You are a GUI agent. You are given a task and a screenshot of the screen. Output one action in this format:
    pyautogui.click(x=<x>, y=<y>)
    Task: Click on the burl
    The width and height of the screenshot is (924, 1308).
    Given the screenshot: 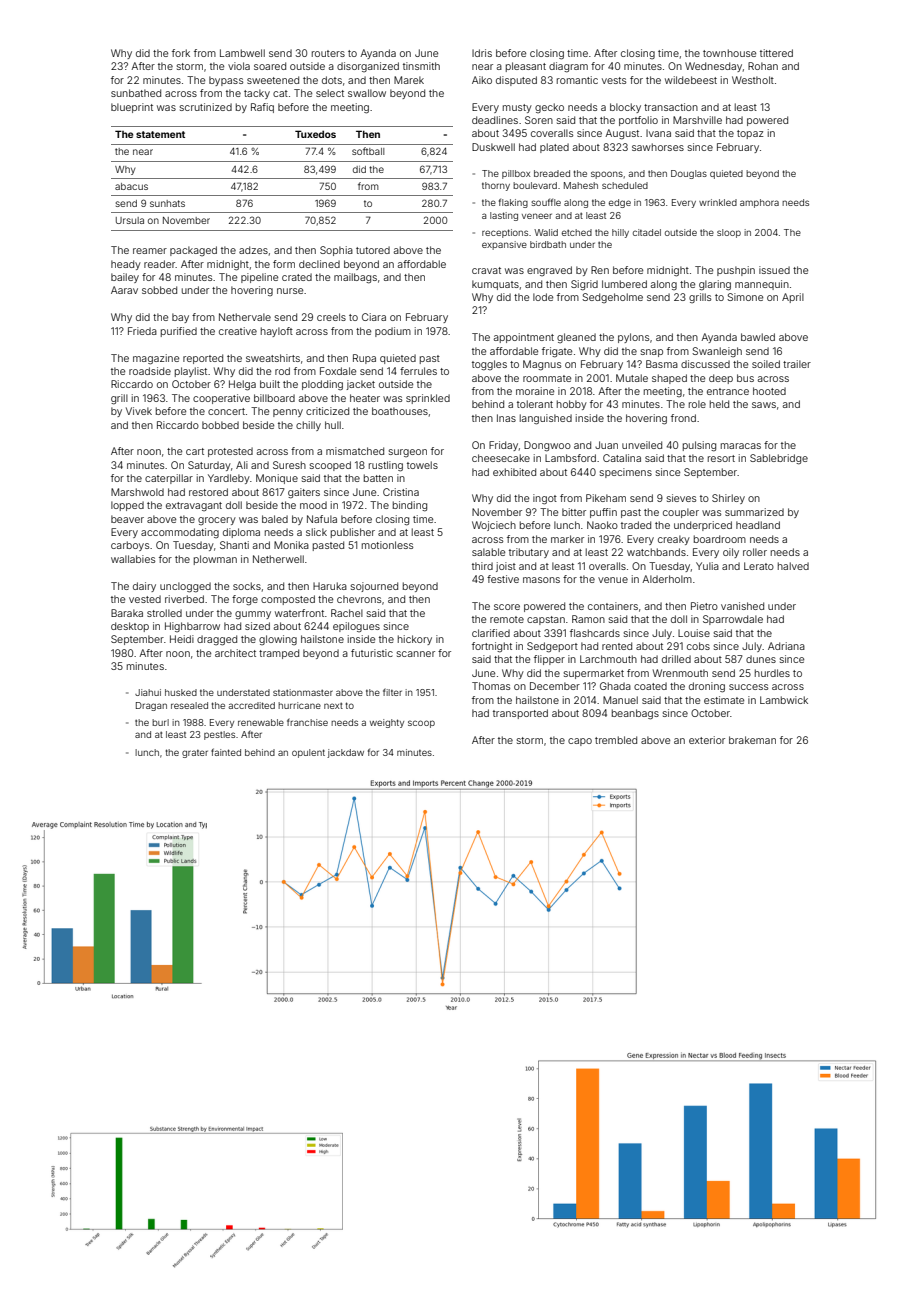 What is the action you would take?
    pyautogui.click(x=160, y=722)
